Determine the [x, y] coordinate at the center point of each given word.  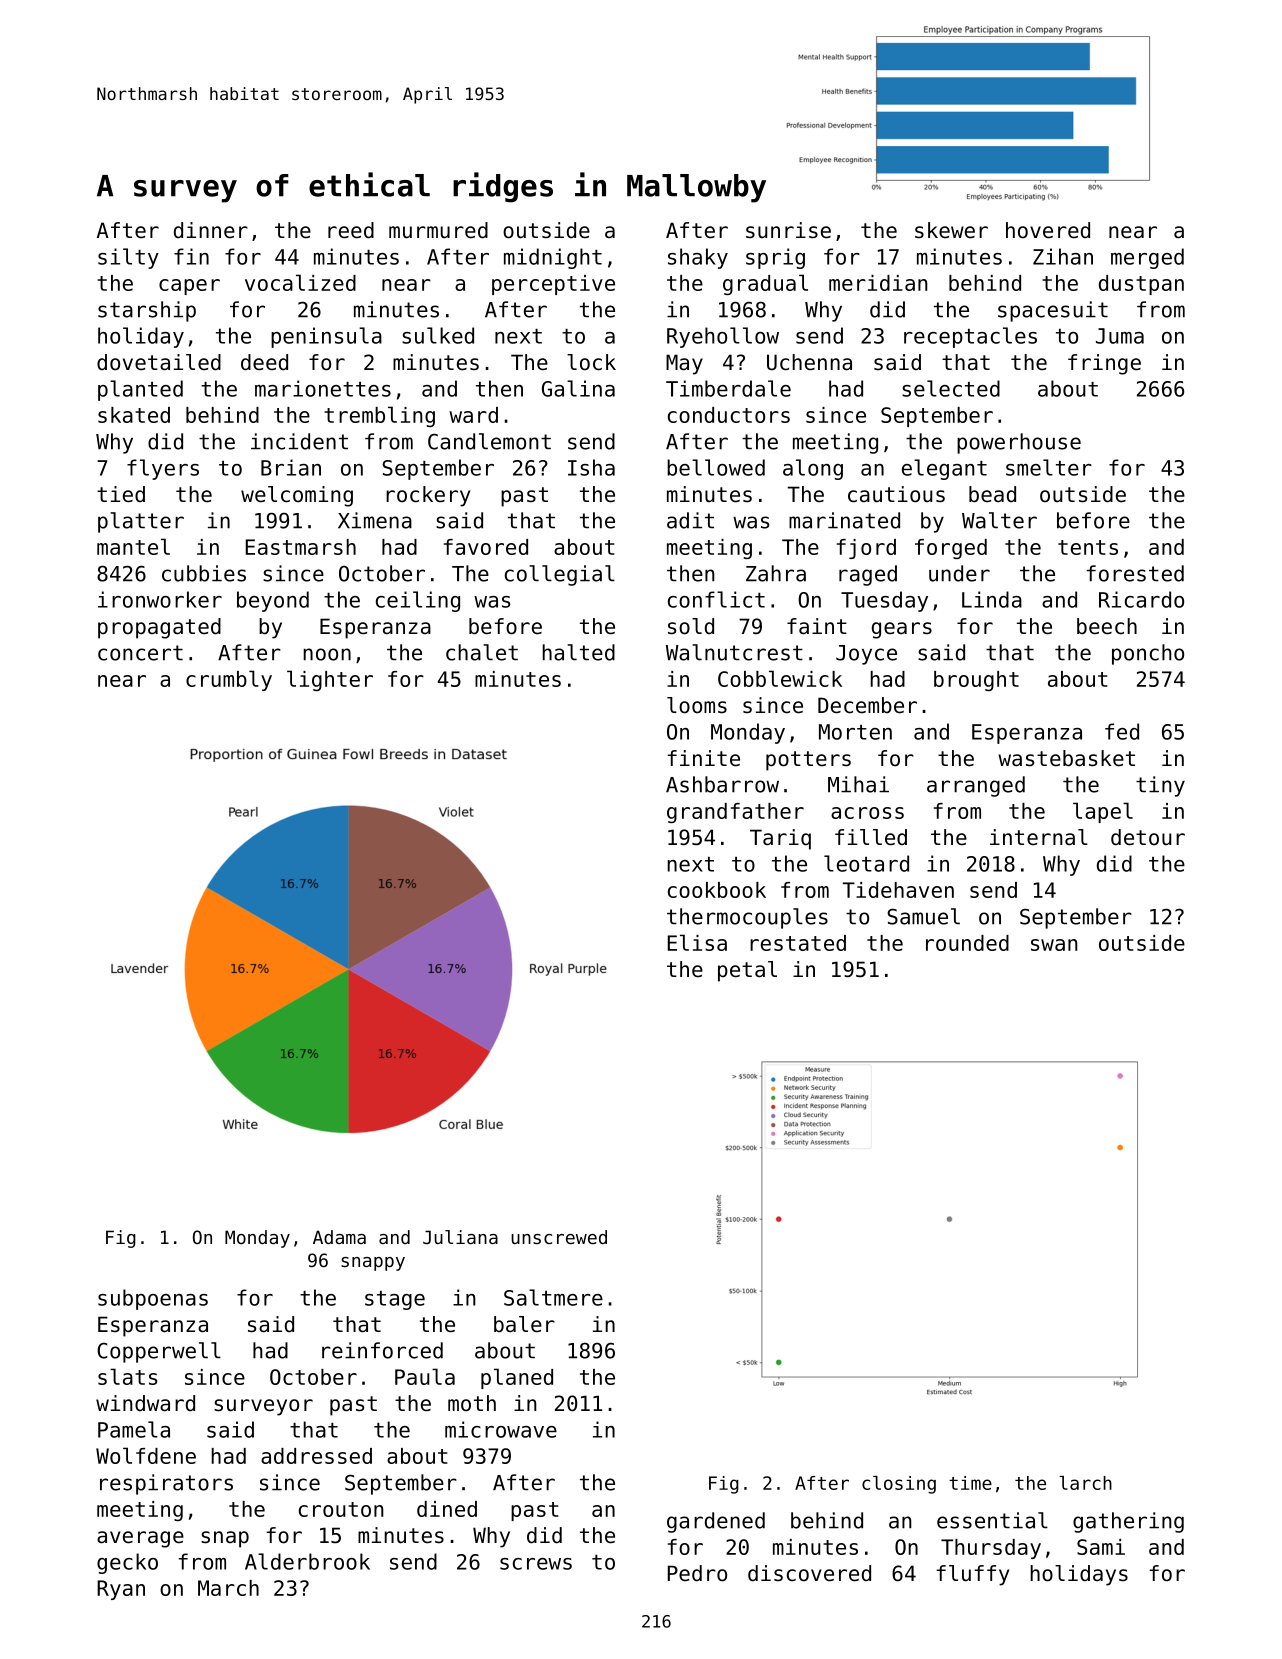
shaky [698, 258]
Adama [339, 1237]
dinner [211, 230]
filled [871, 837]
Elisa [697, 942]
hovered [1048, 230]
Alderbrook [307, 1561]
